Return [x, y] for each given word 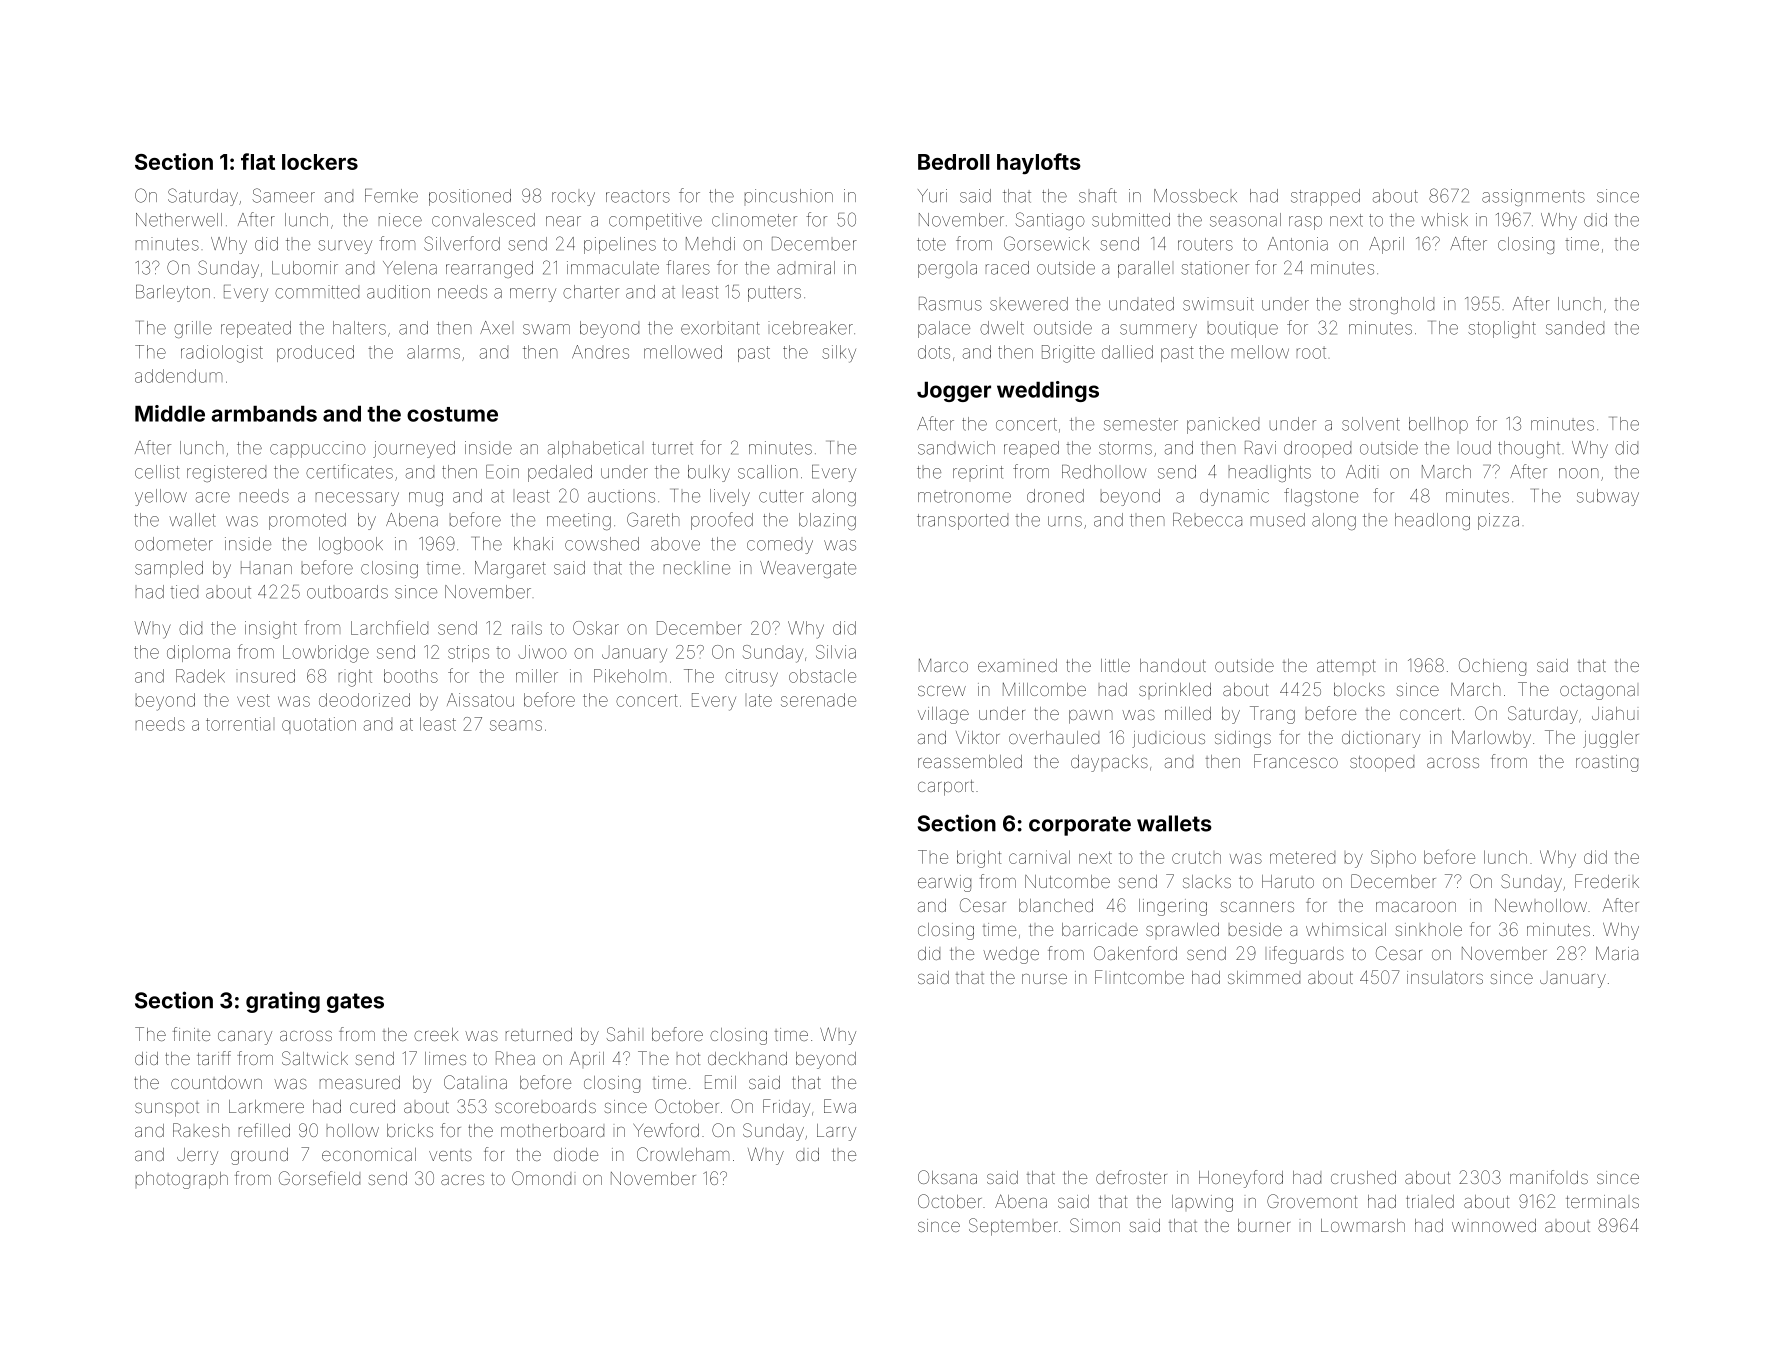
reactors [638, 197]
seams [516, 725]
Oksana [947, 1177]
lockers [320, 162]
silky [839, 354]
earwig [944, 883]
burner [1264, 1225]
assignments [1533, 197]
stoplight [1502, 329]
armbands [264, 414]
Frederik [1607, 881]
